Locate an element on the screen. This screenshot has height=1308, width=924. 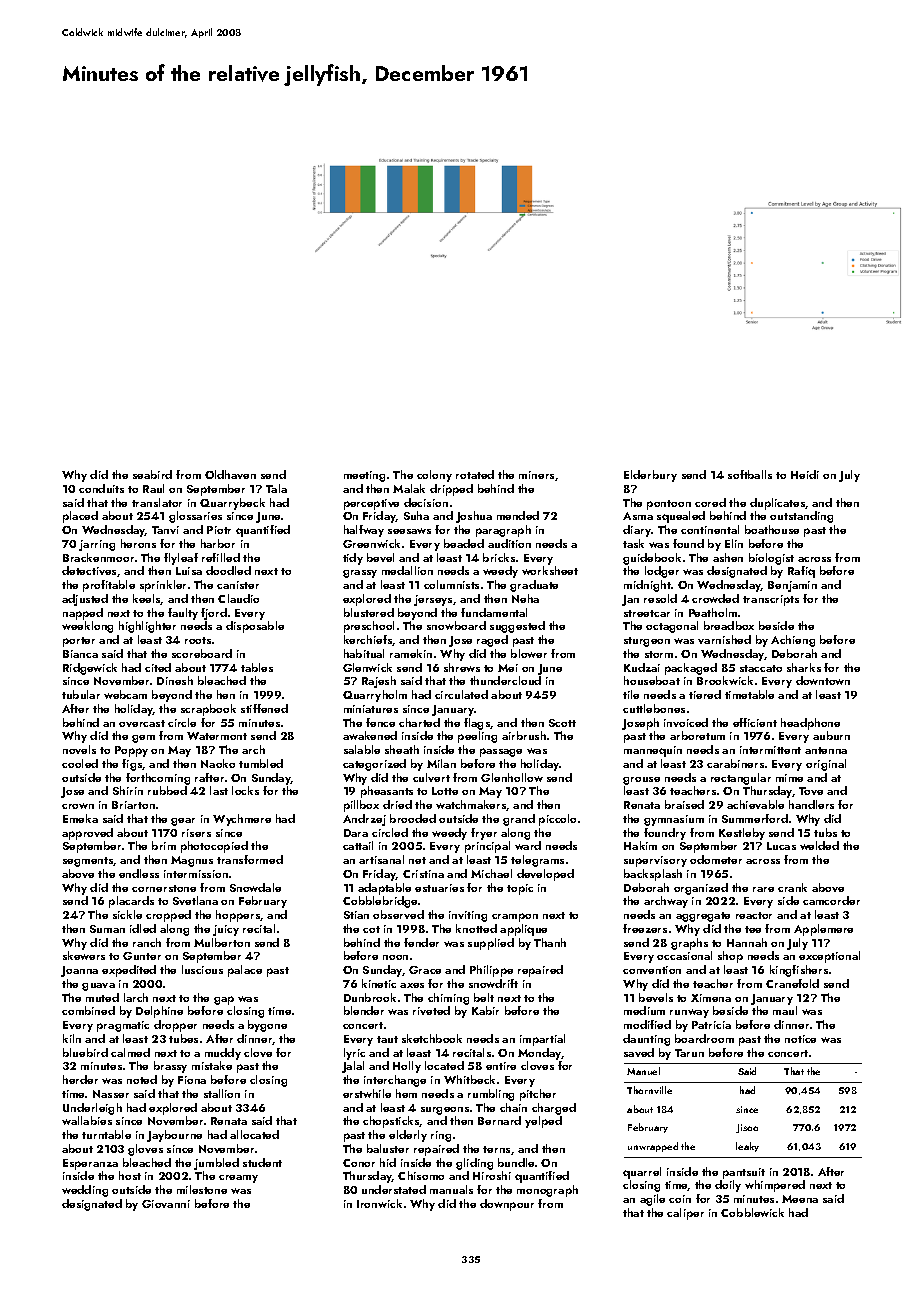
miniatures is located at coordinates (371, 709).
